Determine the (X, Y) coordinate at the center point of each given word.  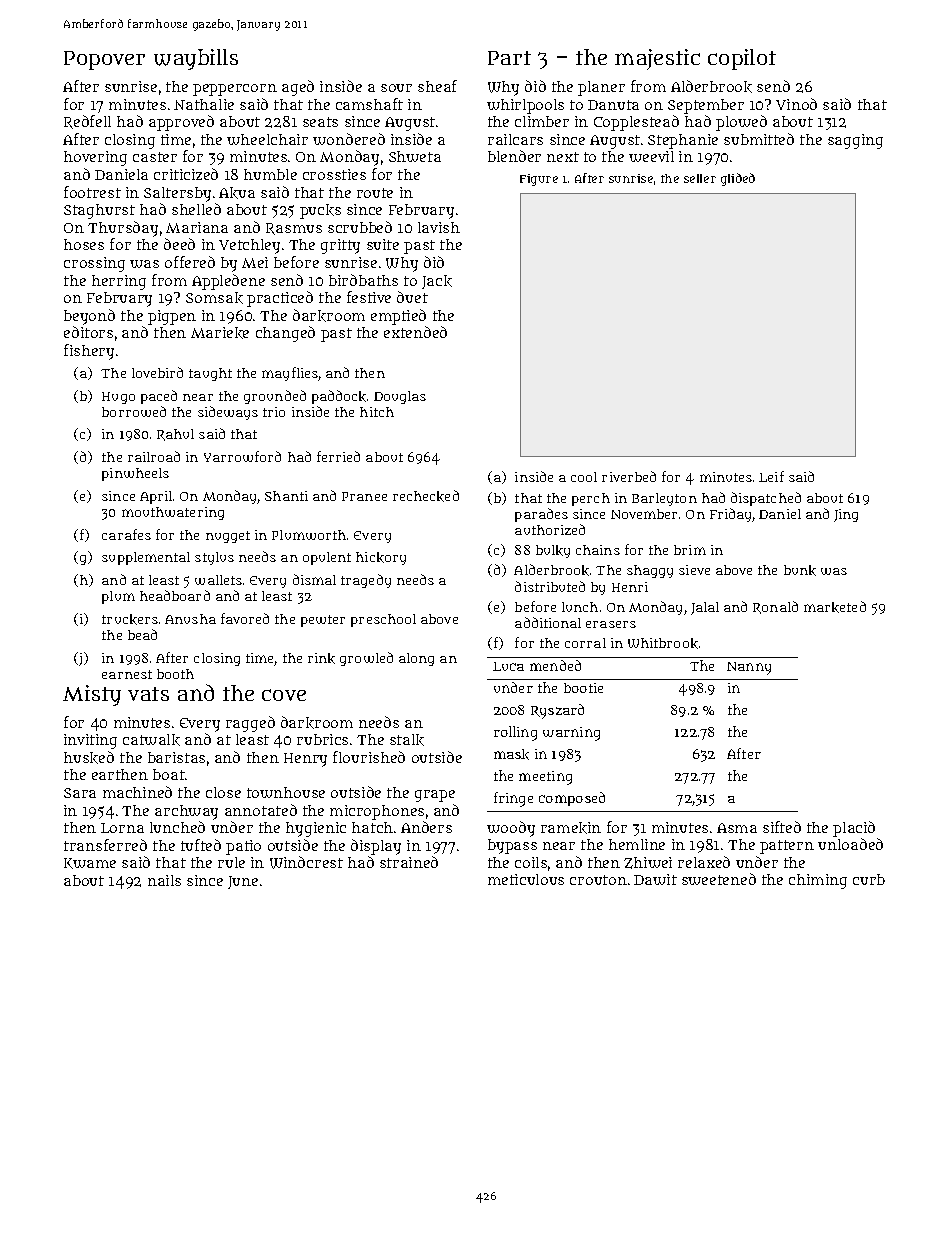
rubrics (322, 739)
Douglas (400, 397)
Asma (737, 828)
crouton (598, 880)
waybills (196, 59)
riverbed (629, 476)
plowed (741, 123)
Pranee (364, 496)
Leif (771, 476)
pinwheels (135, 474)
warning (571, 734)
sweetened (719, 879)
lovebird (157, 372)
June (243, 882)
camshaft (369, 104)
